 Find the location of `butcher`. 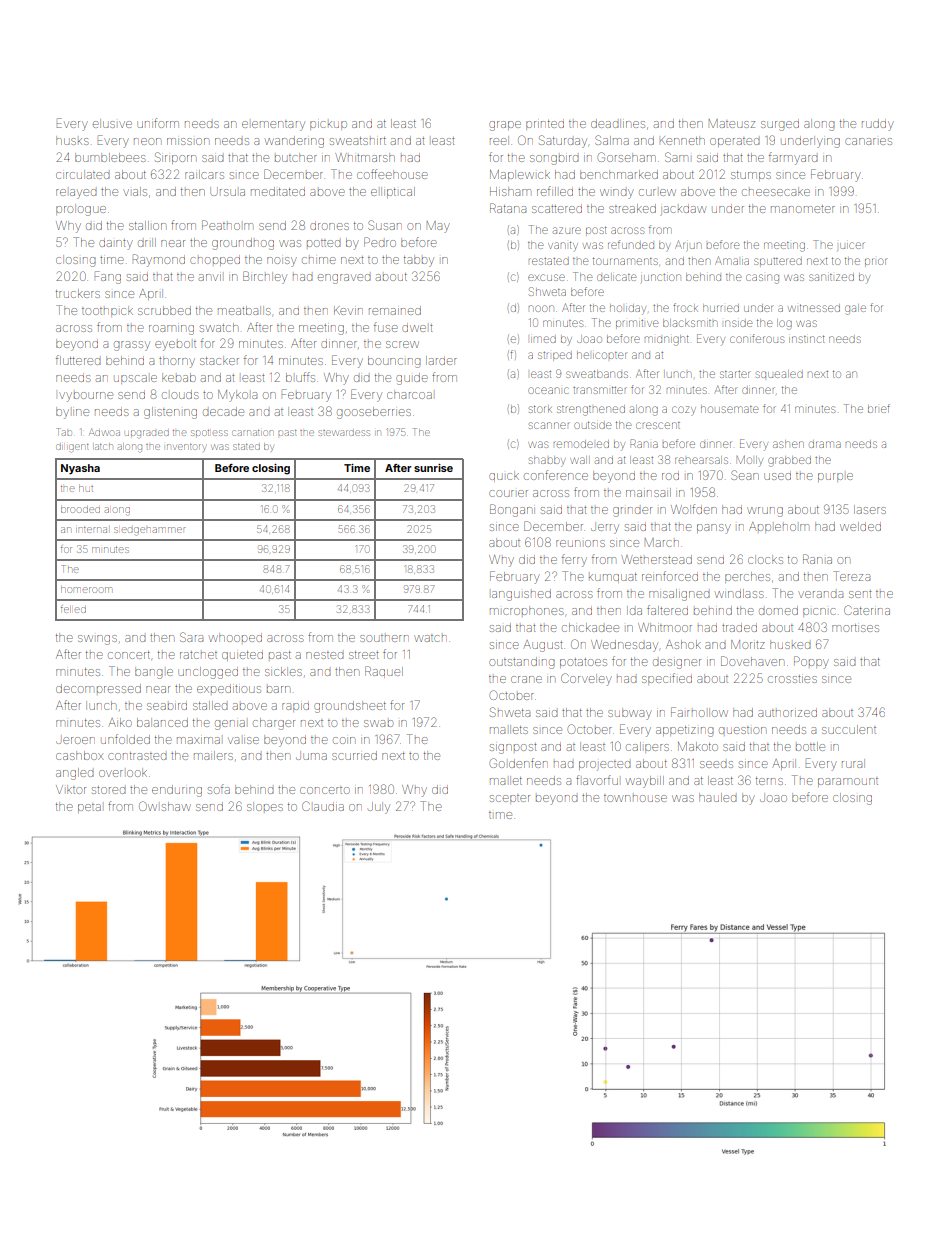

butcher is located at coordinates (296, 157).
